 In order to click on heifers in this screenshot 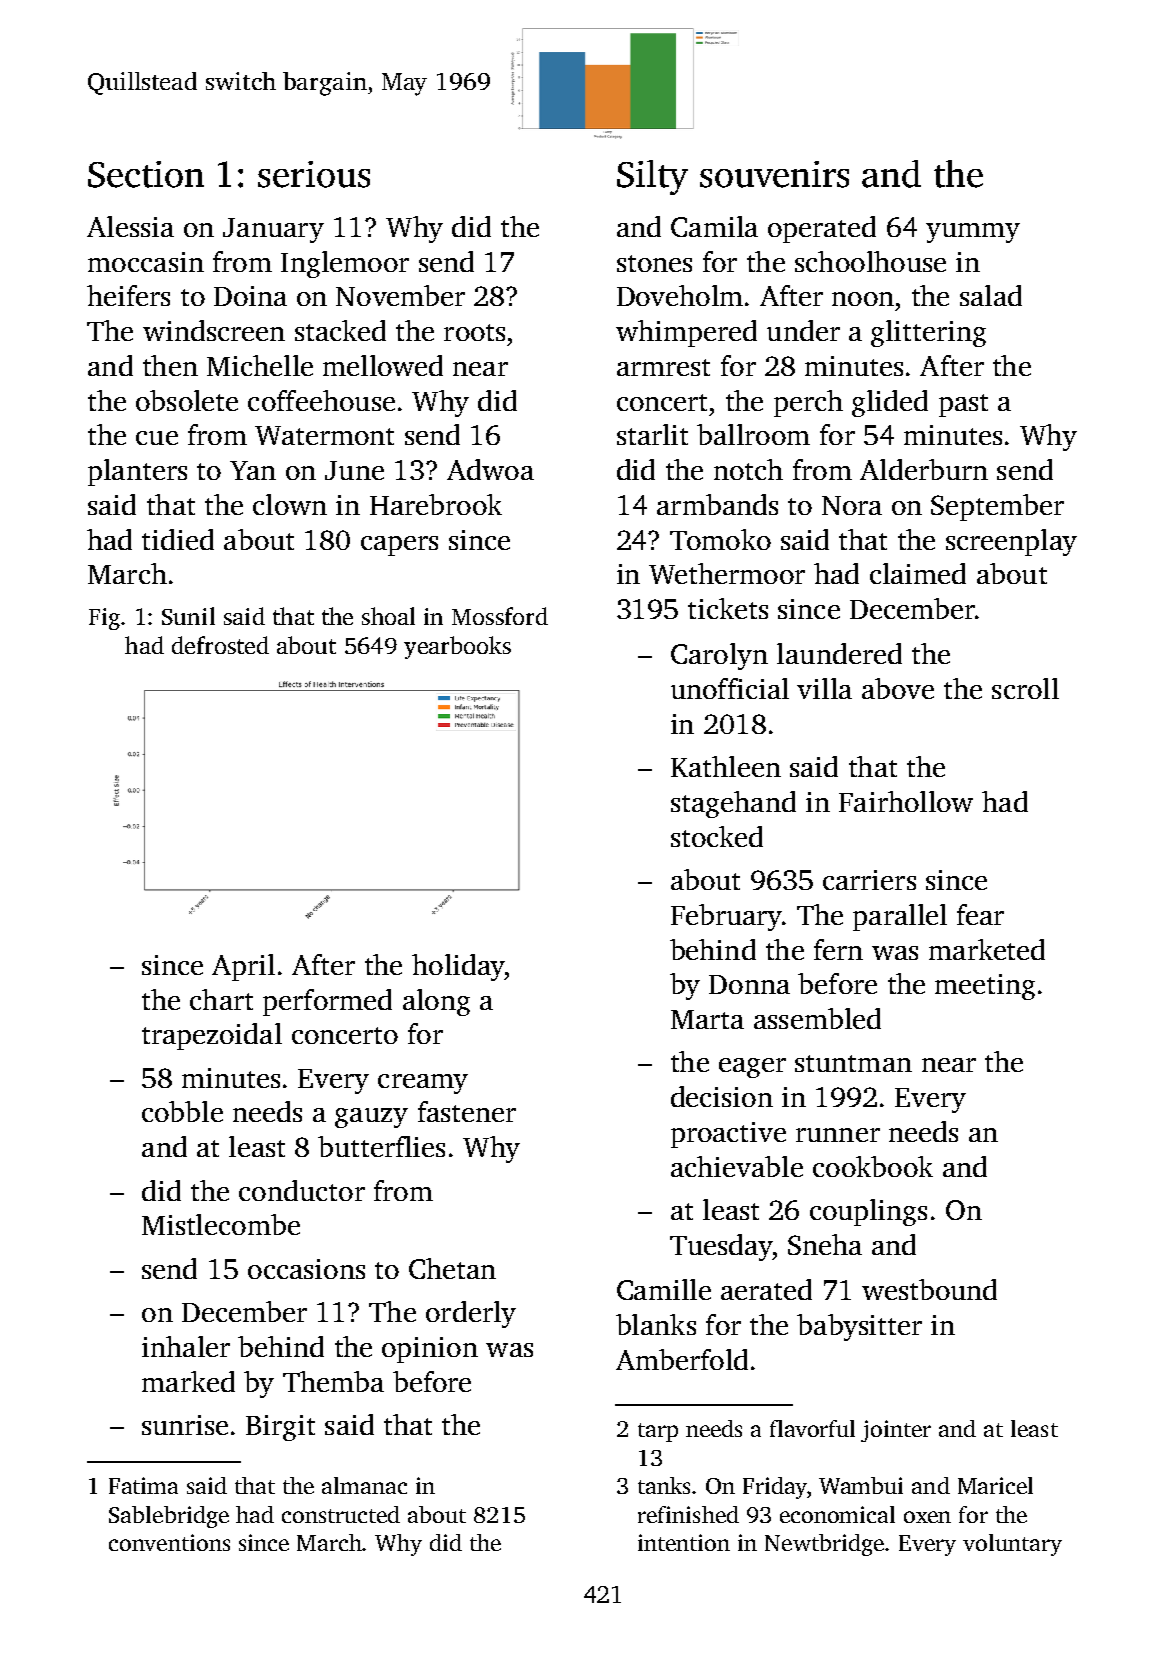, I will do `click(128, 295)`.
